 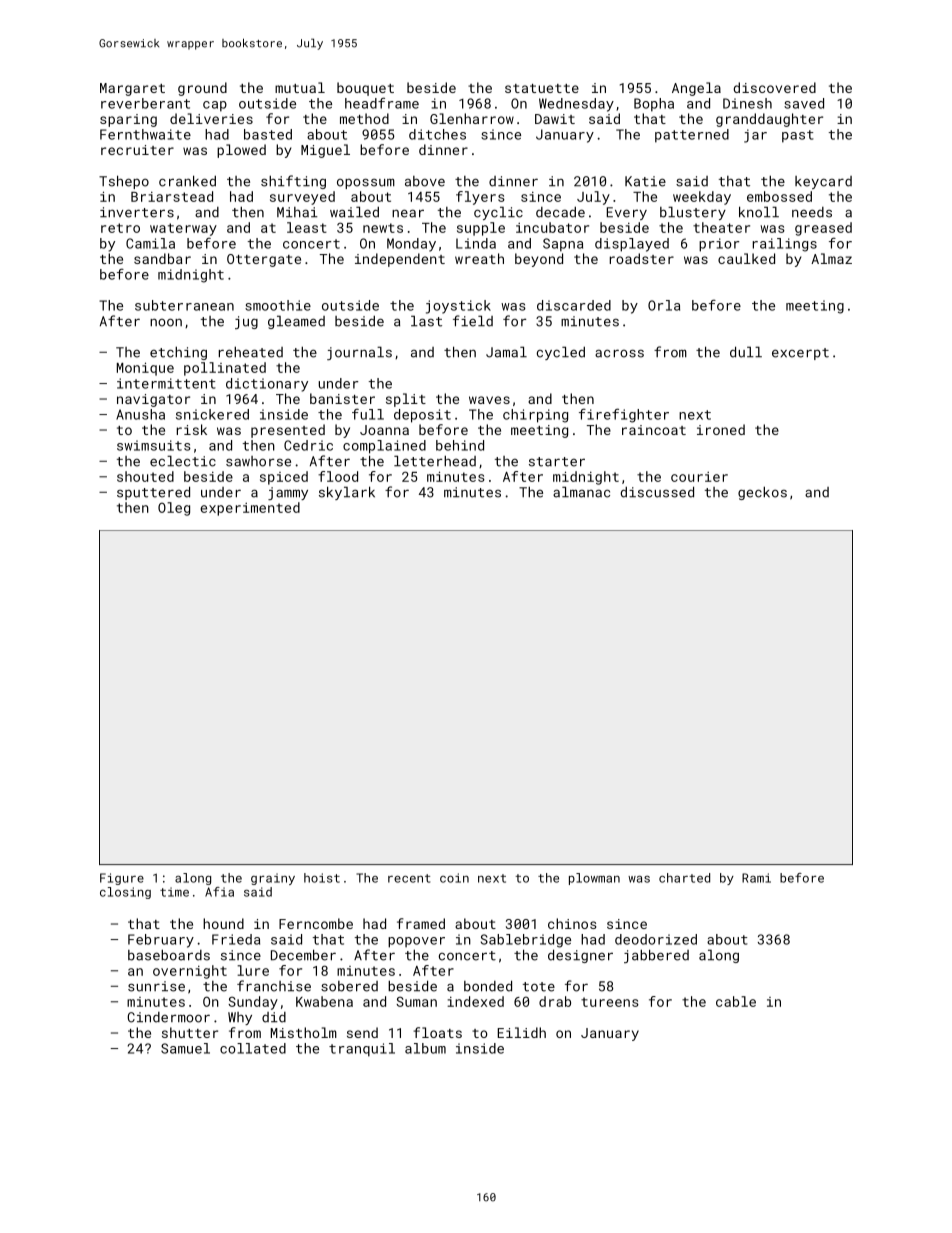 I want to click on keycard, so click(x=823, y=182).
